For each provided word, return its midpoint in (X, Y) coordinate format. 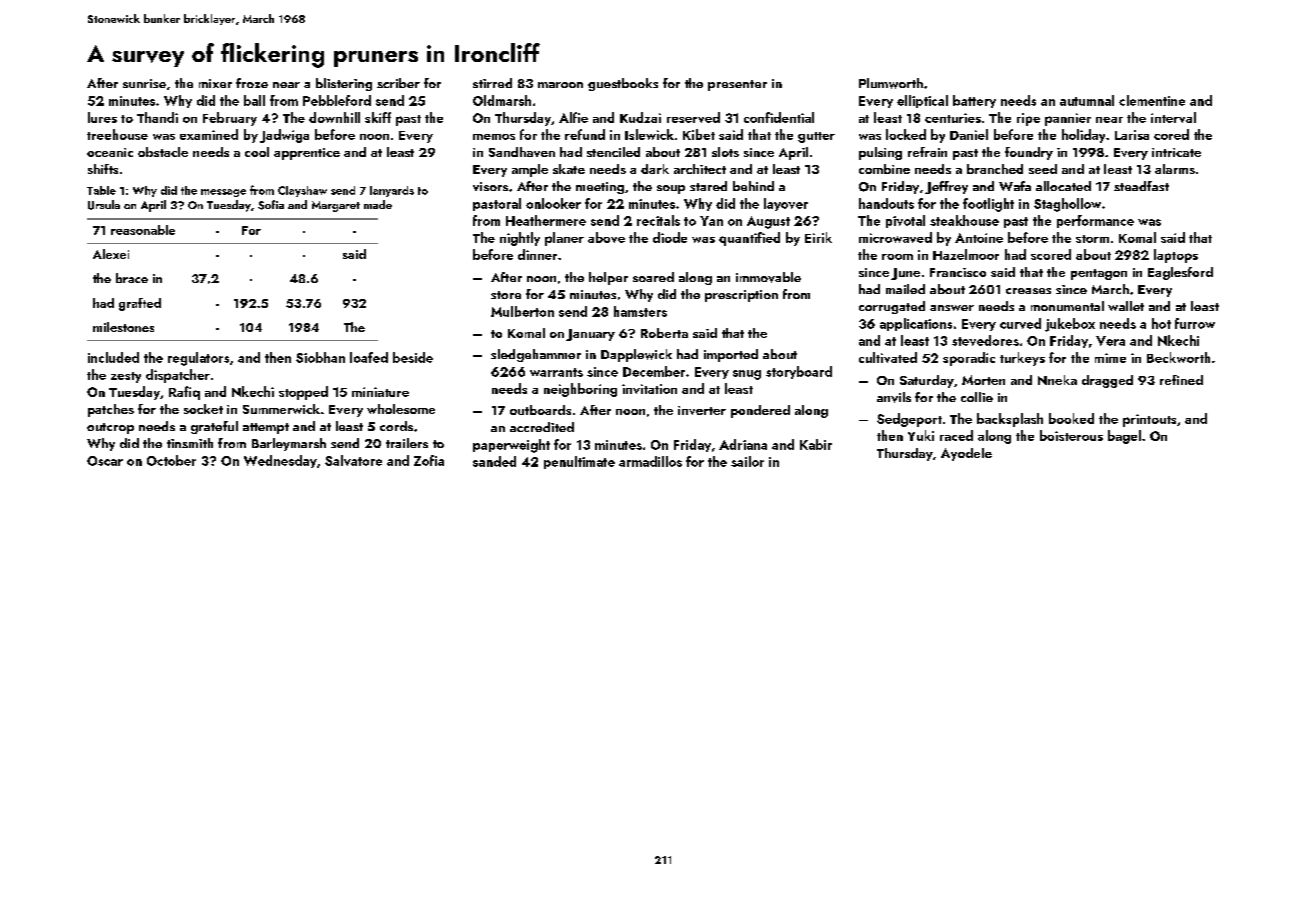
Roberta (664, 333)
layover (786, 204)
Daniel (969, 134)
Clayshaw (302, 191)
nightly (520, 239)
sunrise (144, 83)
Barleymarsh (289, 444)
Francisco (958, 272)
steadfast (1141, 186)
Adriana (743, 444)
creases (1028, 291)
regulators (198, 359)
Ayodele (966, 454)
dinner (537, 254)
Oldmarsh (502, 100)
